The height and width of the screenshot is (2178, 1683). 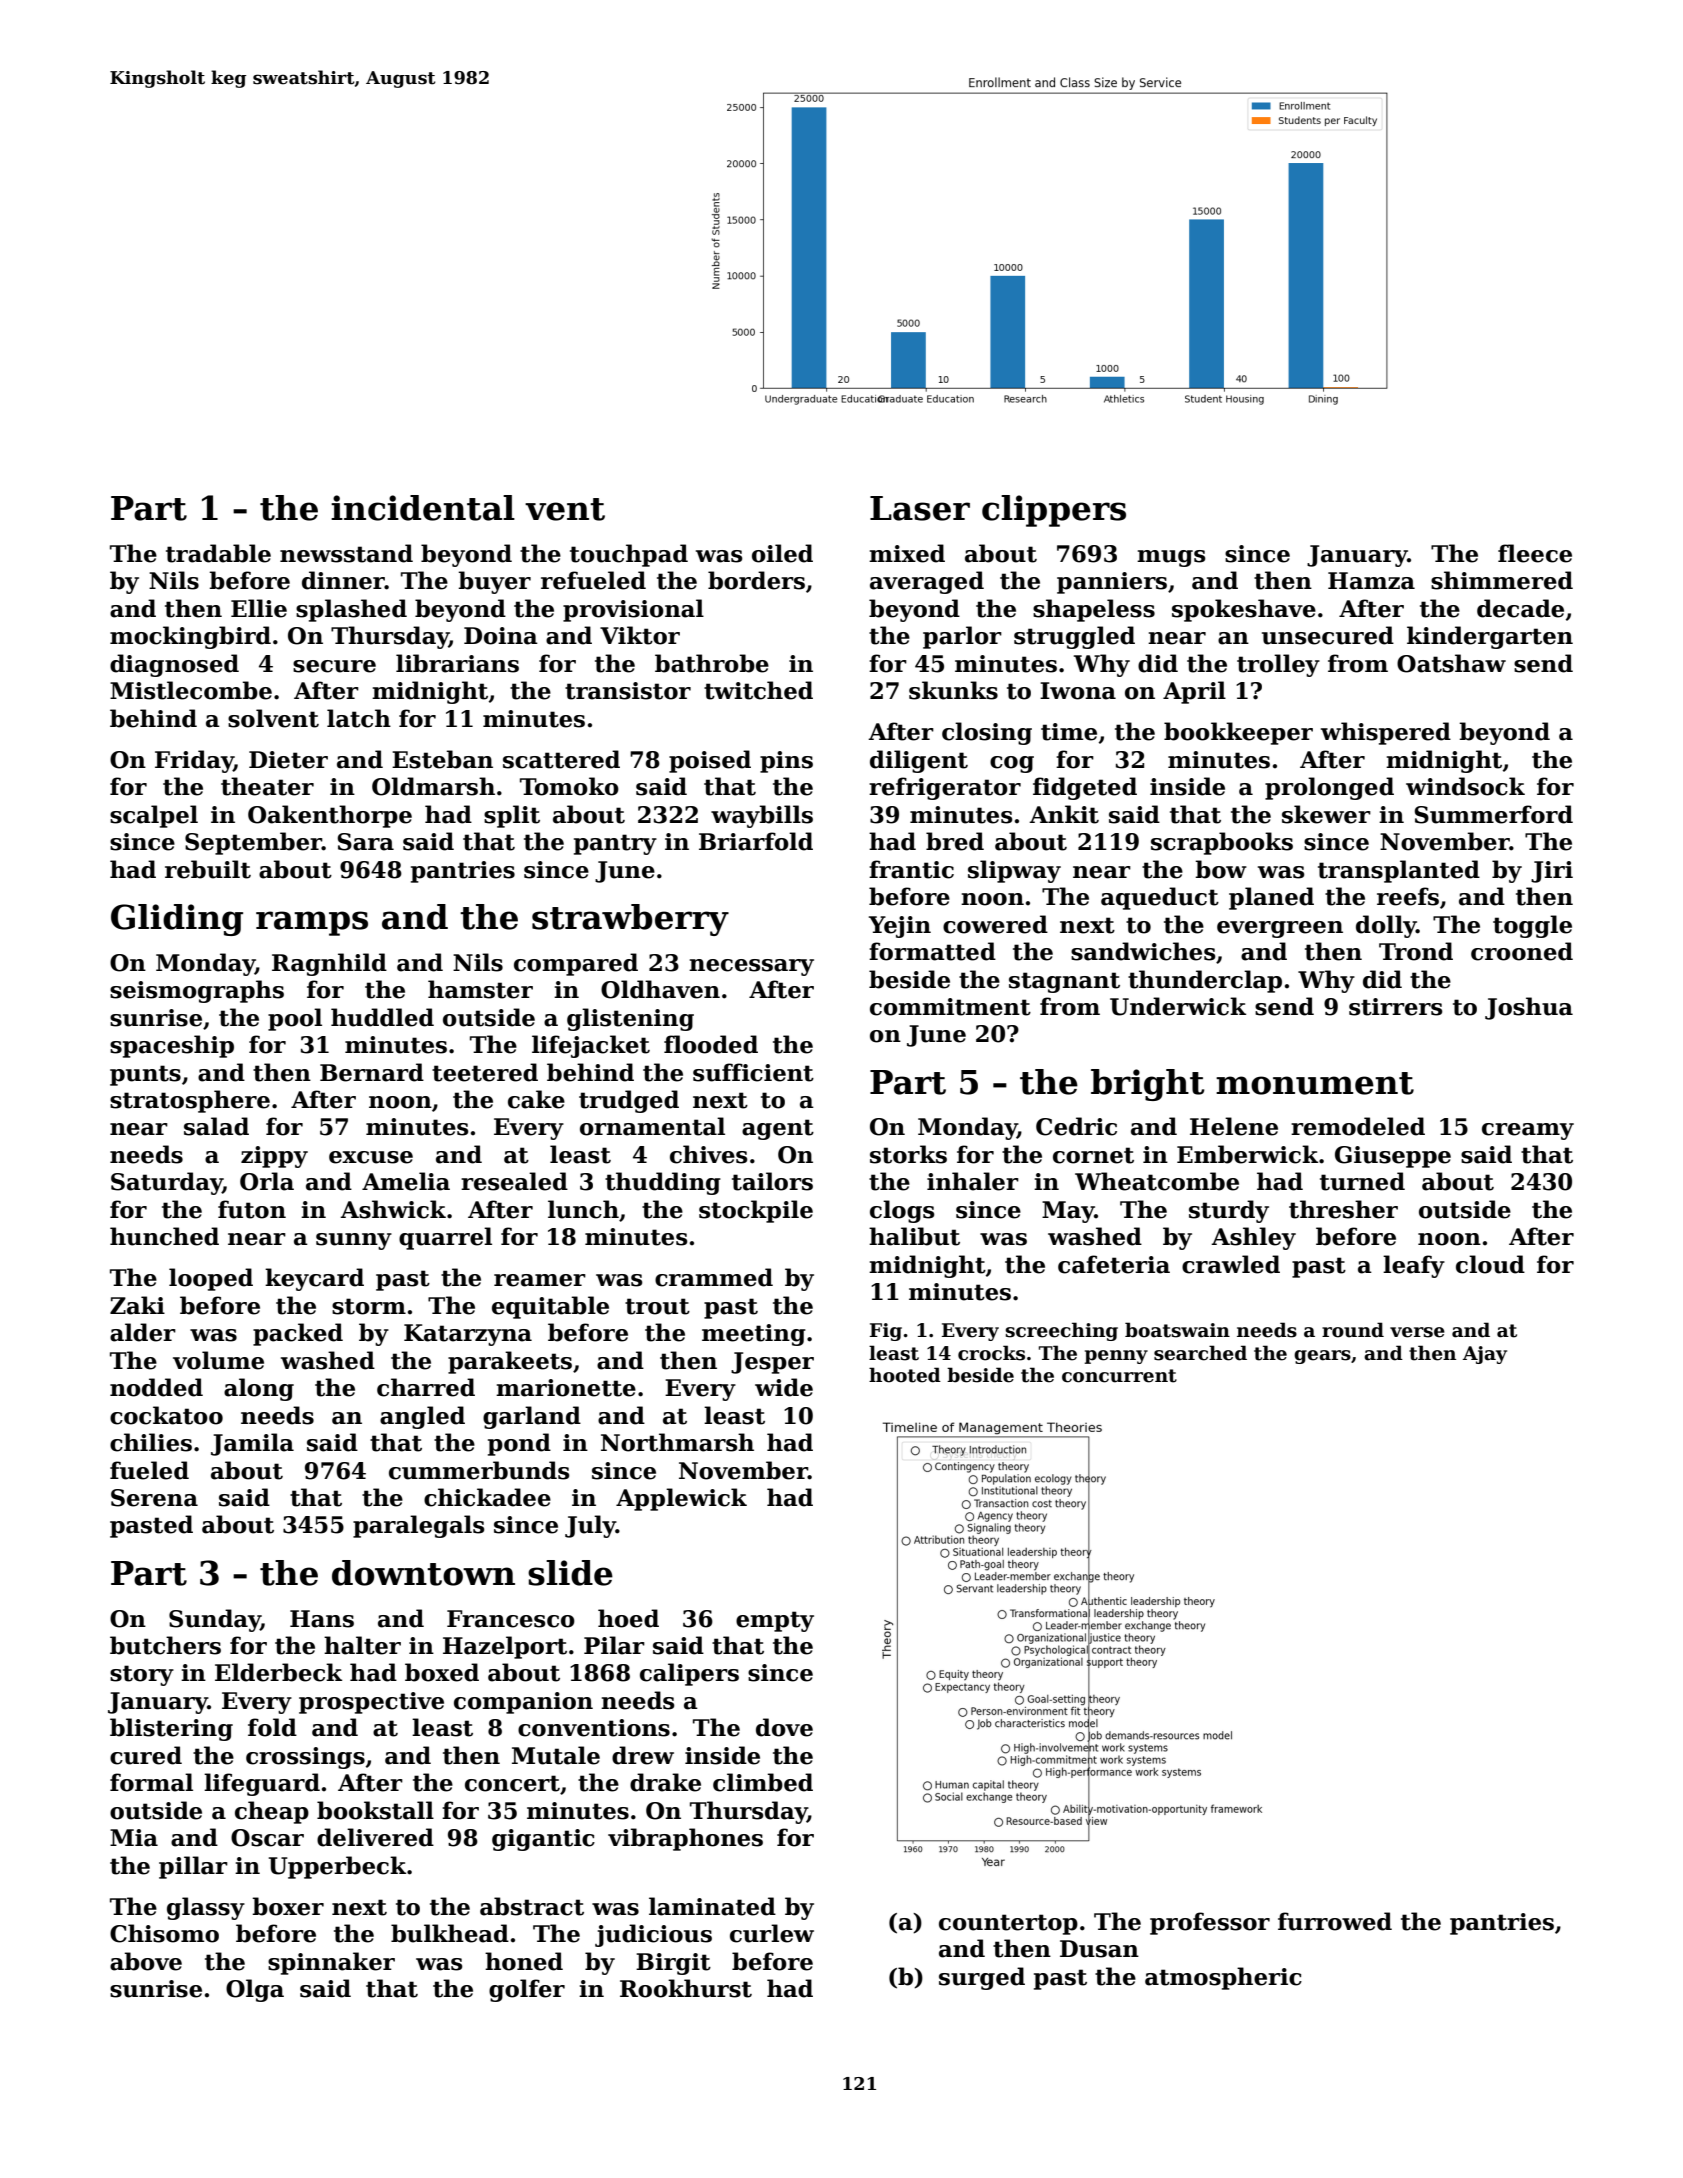 I want to click on bookstall, so click(x=375, y=1810).
